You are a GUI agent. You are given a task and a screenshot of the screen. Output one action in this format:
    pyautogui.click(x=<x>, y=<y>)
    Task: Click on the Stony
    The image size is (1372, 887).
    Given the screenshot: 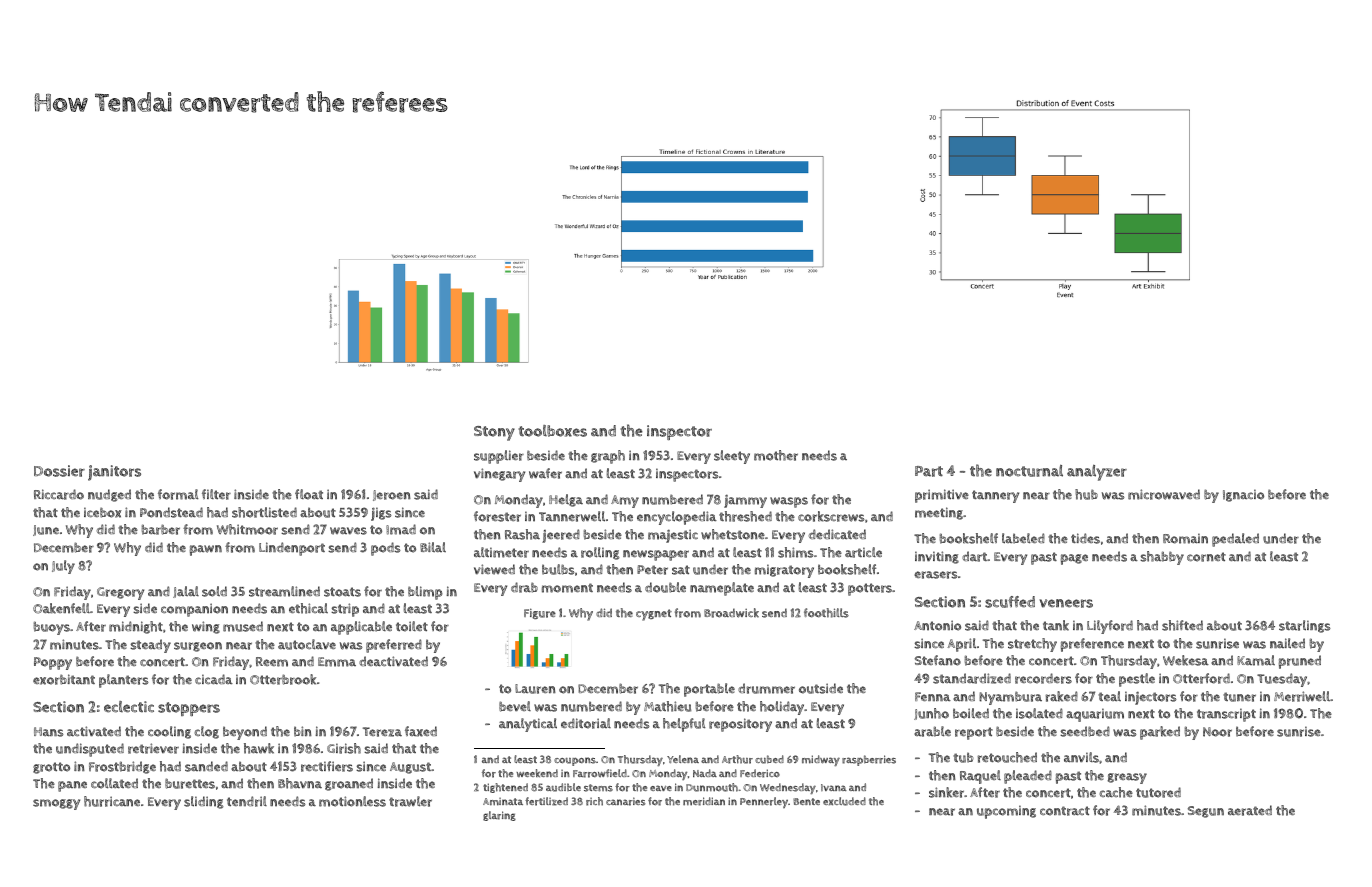 What is the action you would take?
    pyautogui.click(x=494, y=433)
